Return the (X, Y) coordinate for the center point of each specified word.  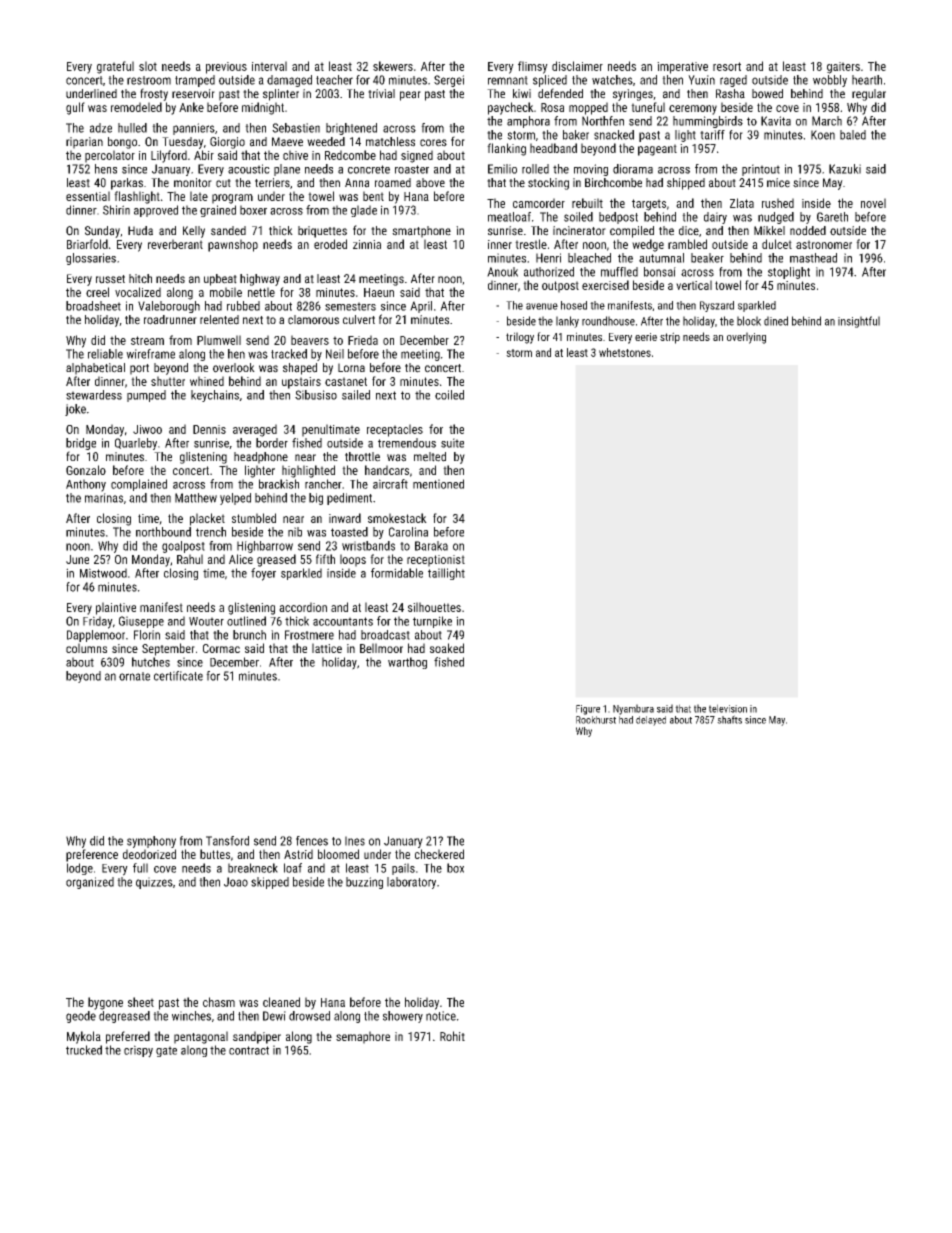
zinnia (367, 244)
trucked (84, 1050)
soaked (447, 648)
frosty (154, 94)
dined (776, 321)
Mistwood (103, 573)
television (728, 708)
